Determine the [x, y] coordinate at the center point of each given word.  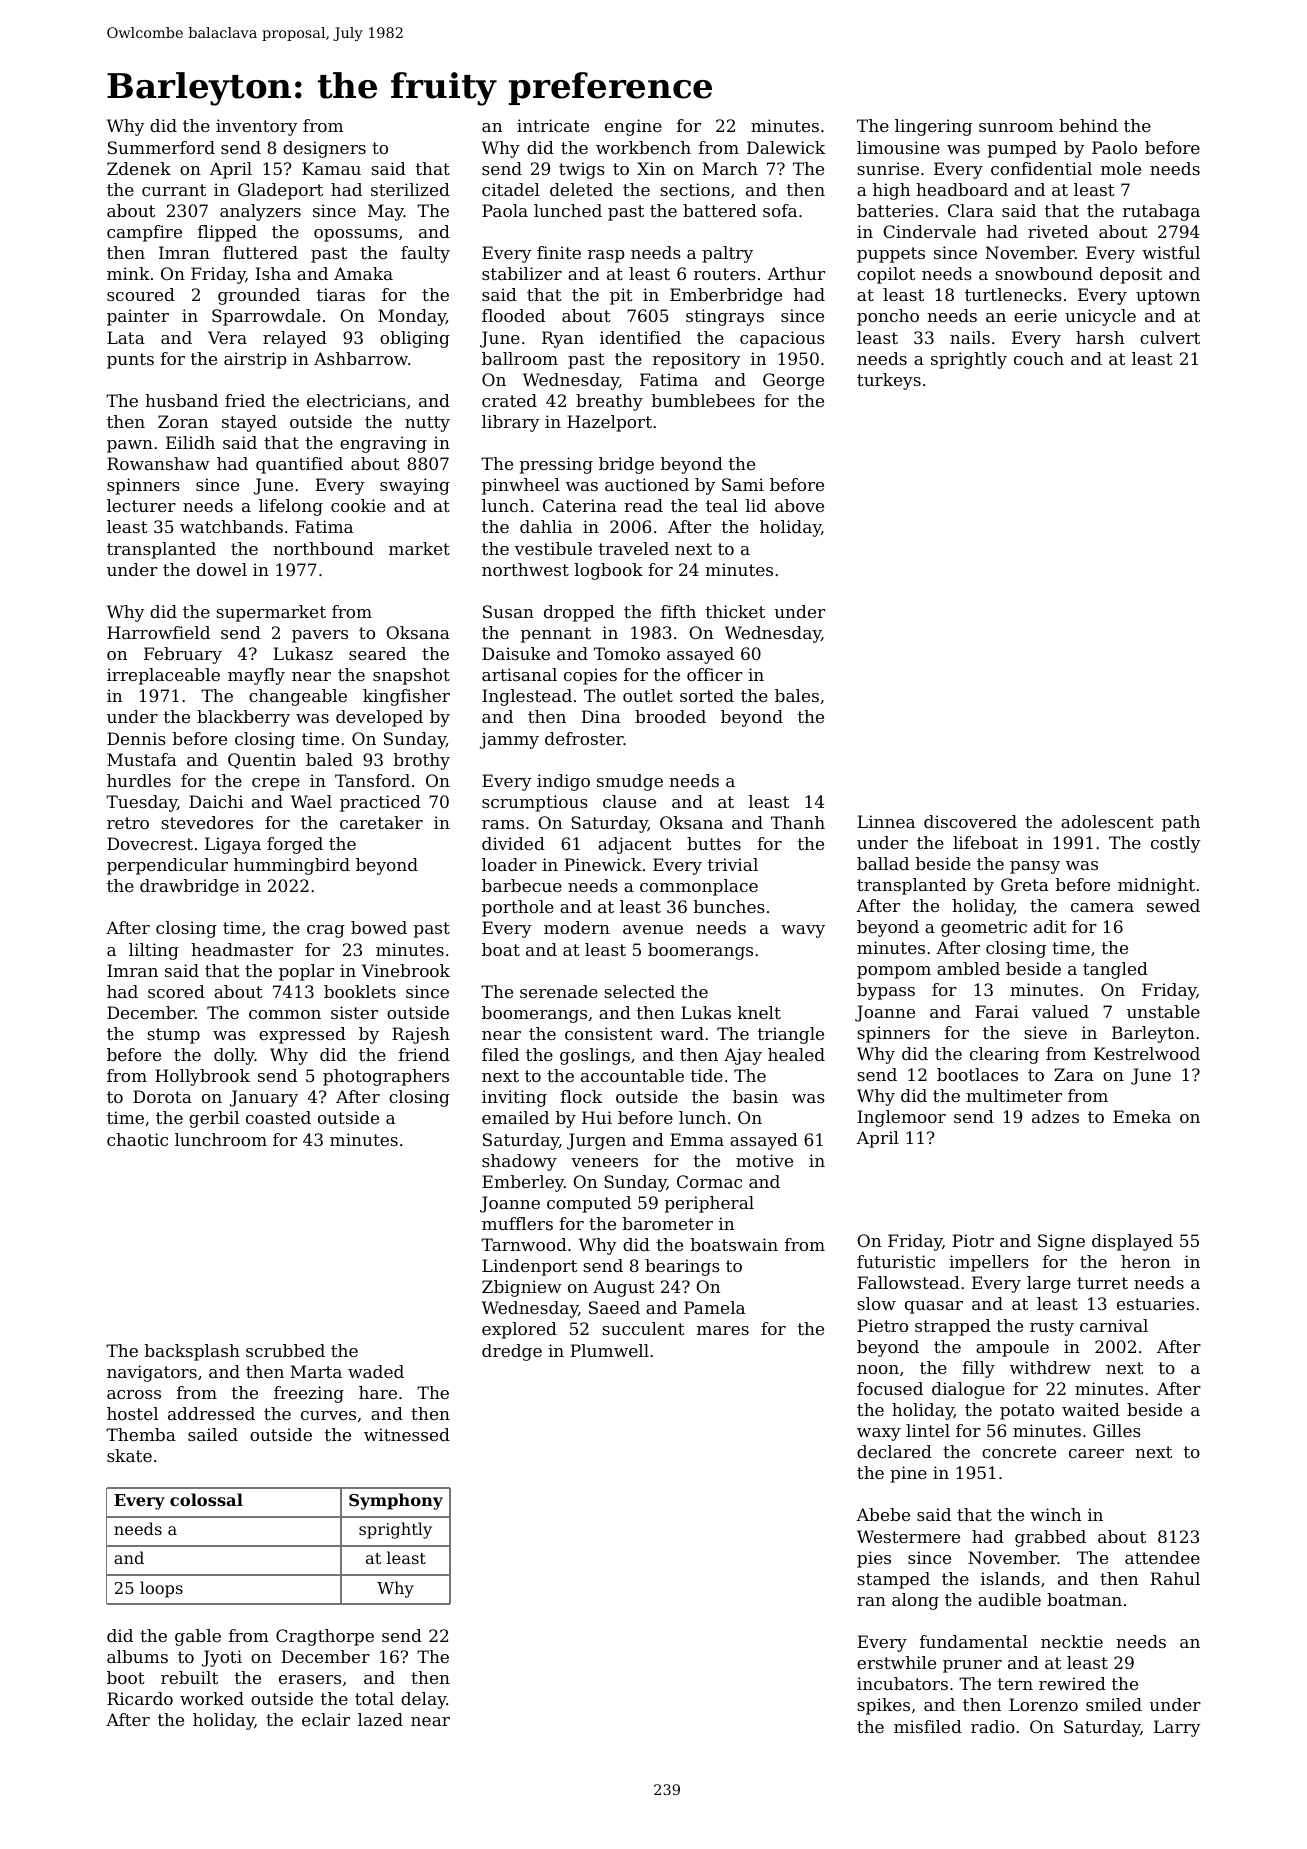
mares [723, 1330]
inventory [257, 127]
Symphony [396, 1501]
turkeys [889, 381]
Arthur [796, 273]
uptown [1168, 297]
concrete [1019, 1452]
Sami [743, 484]
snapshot [411, 676]
